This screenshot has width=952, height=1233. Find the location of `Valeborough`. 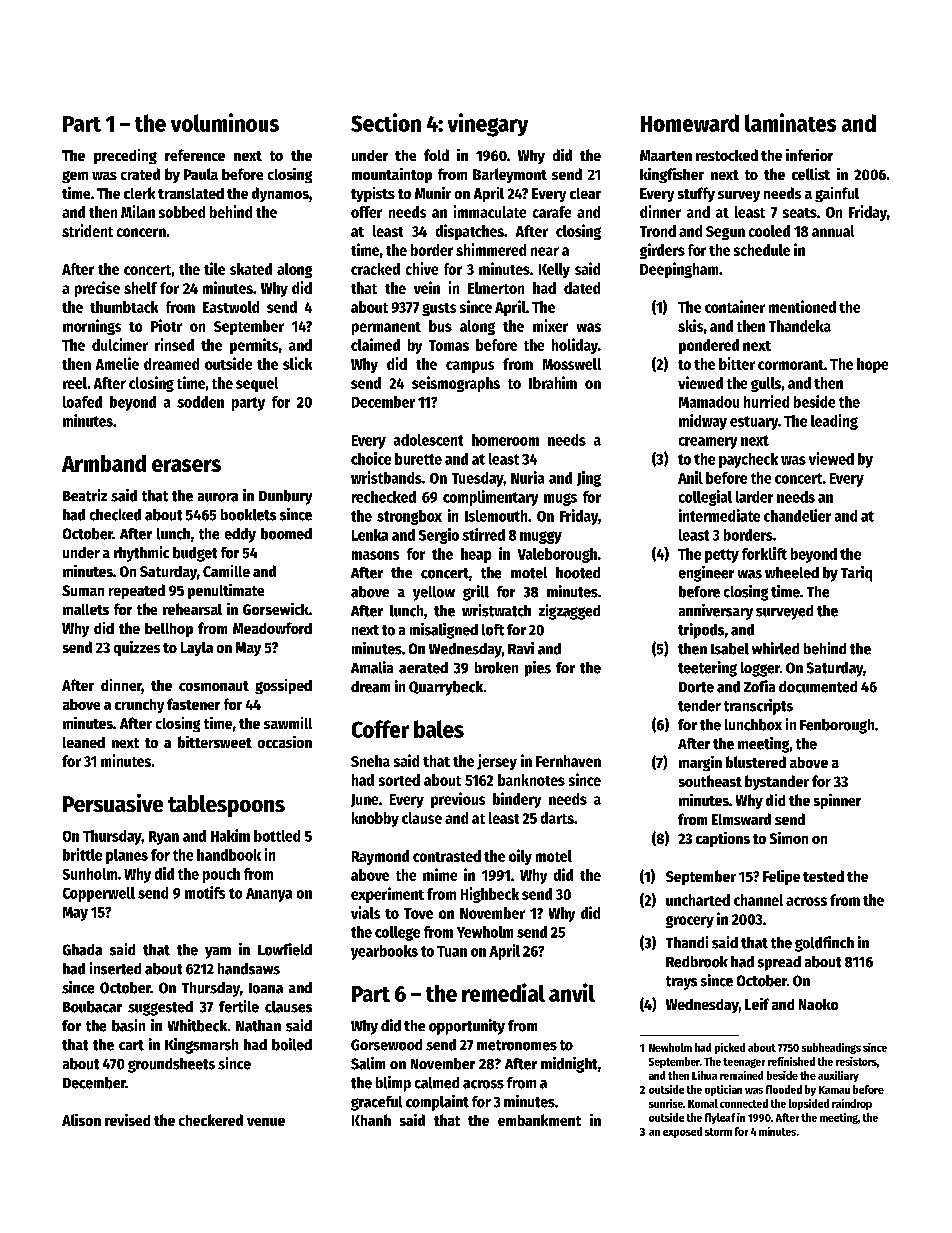

Valeborough is located at coordinates (557, 555).
